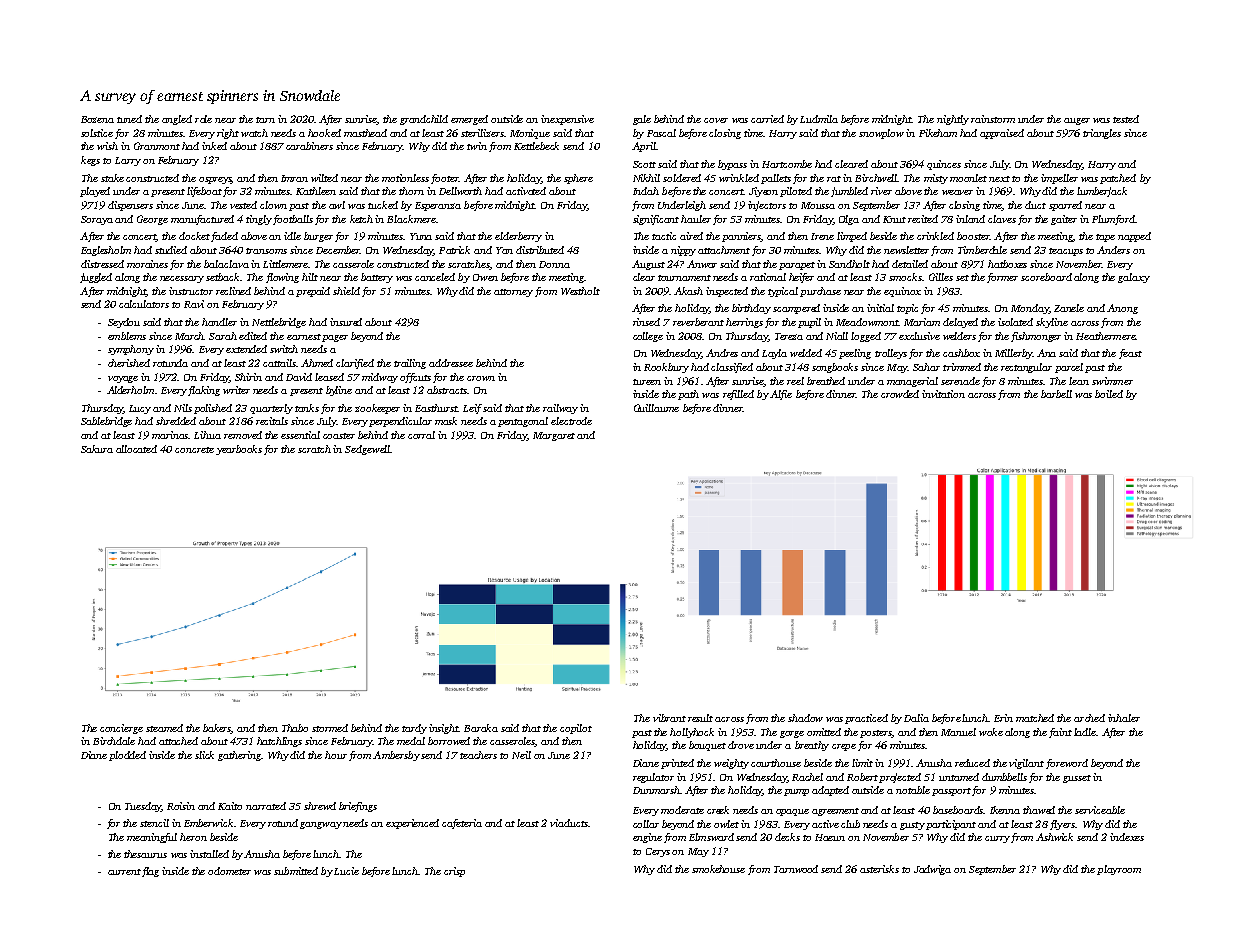 Image resolution: width=1233 pixels, height=952 pixels. What do you see at coordinates (121, 729) in the screenshot?
I see `concierge` at bounding box center [121, 729].
